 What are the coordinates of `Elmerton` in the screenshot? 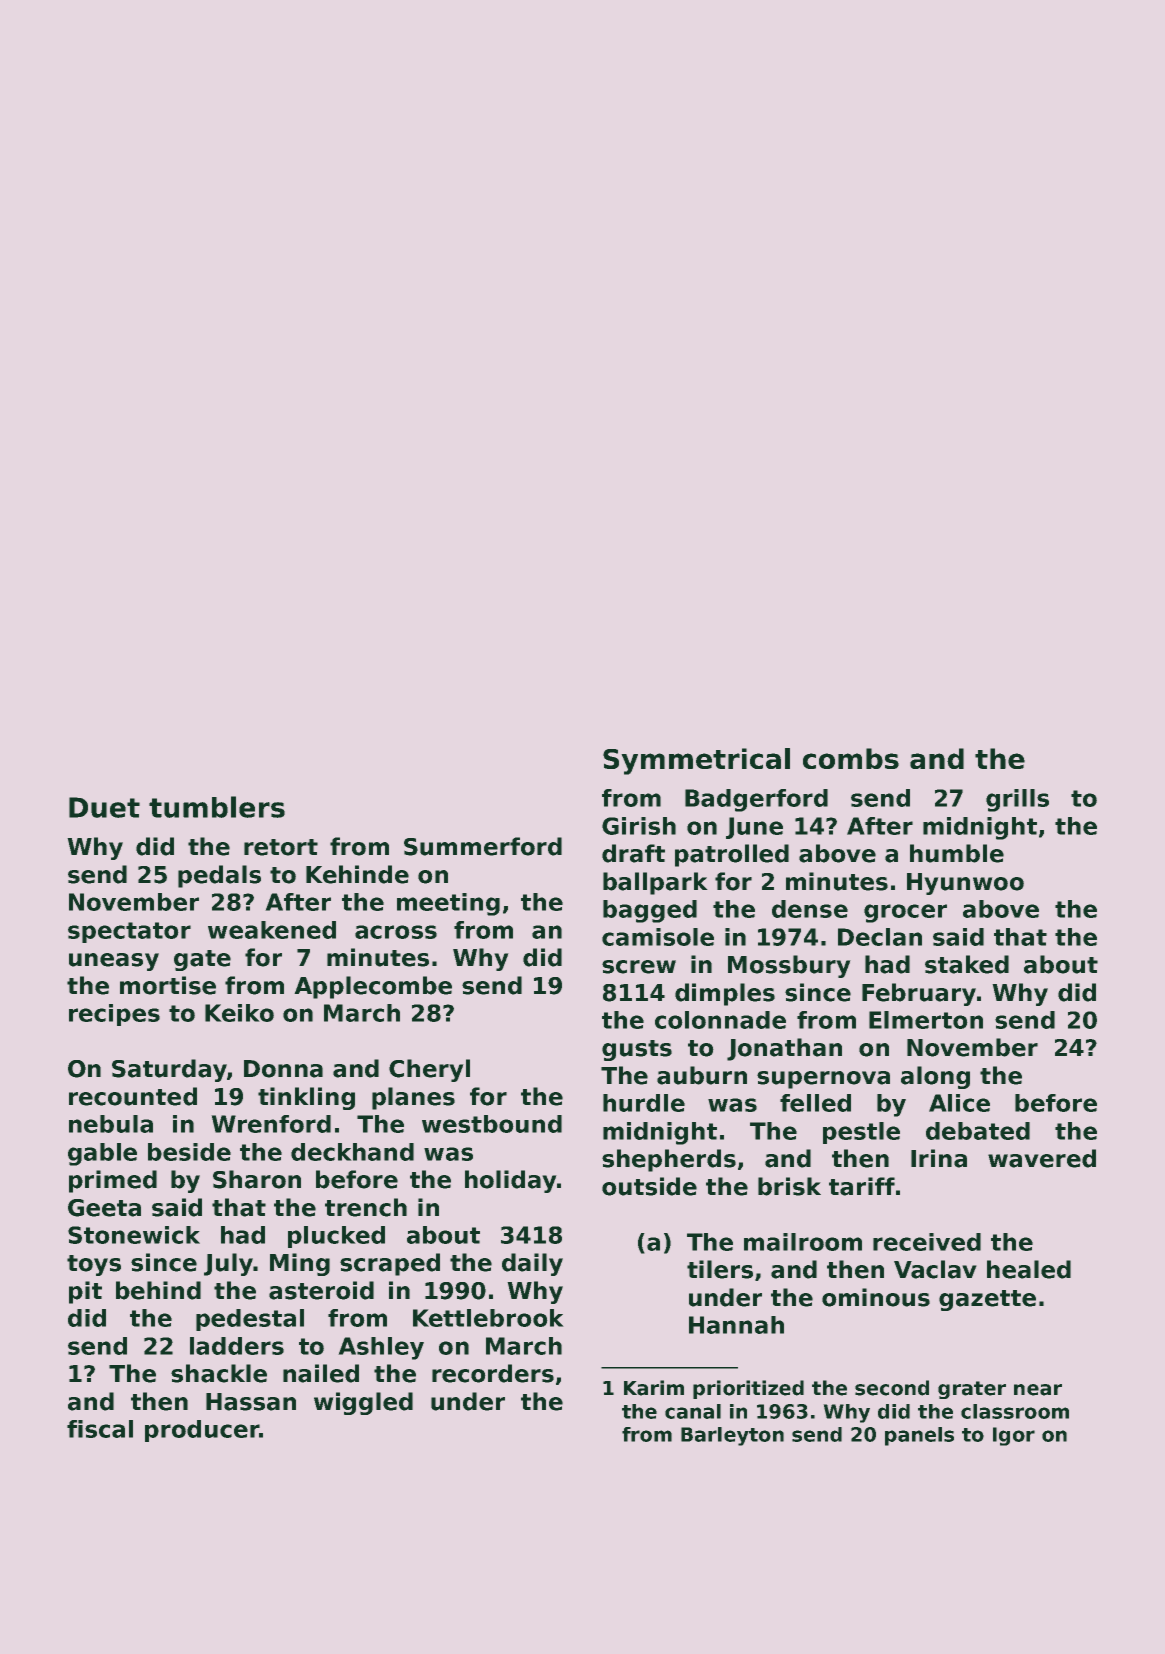 It's located at (926, 1020).
